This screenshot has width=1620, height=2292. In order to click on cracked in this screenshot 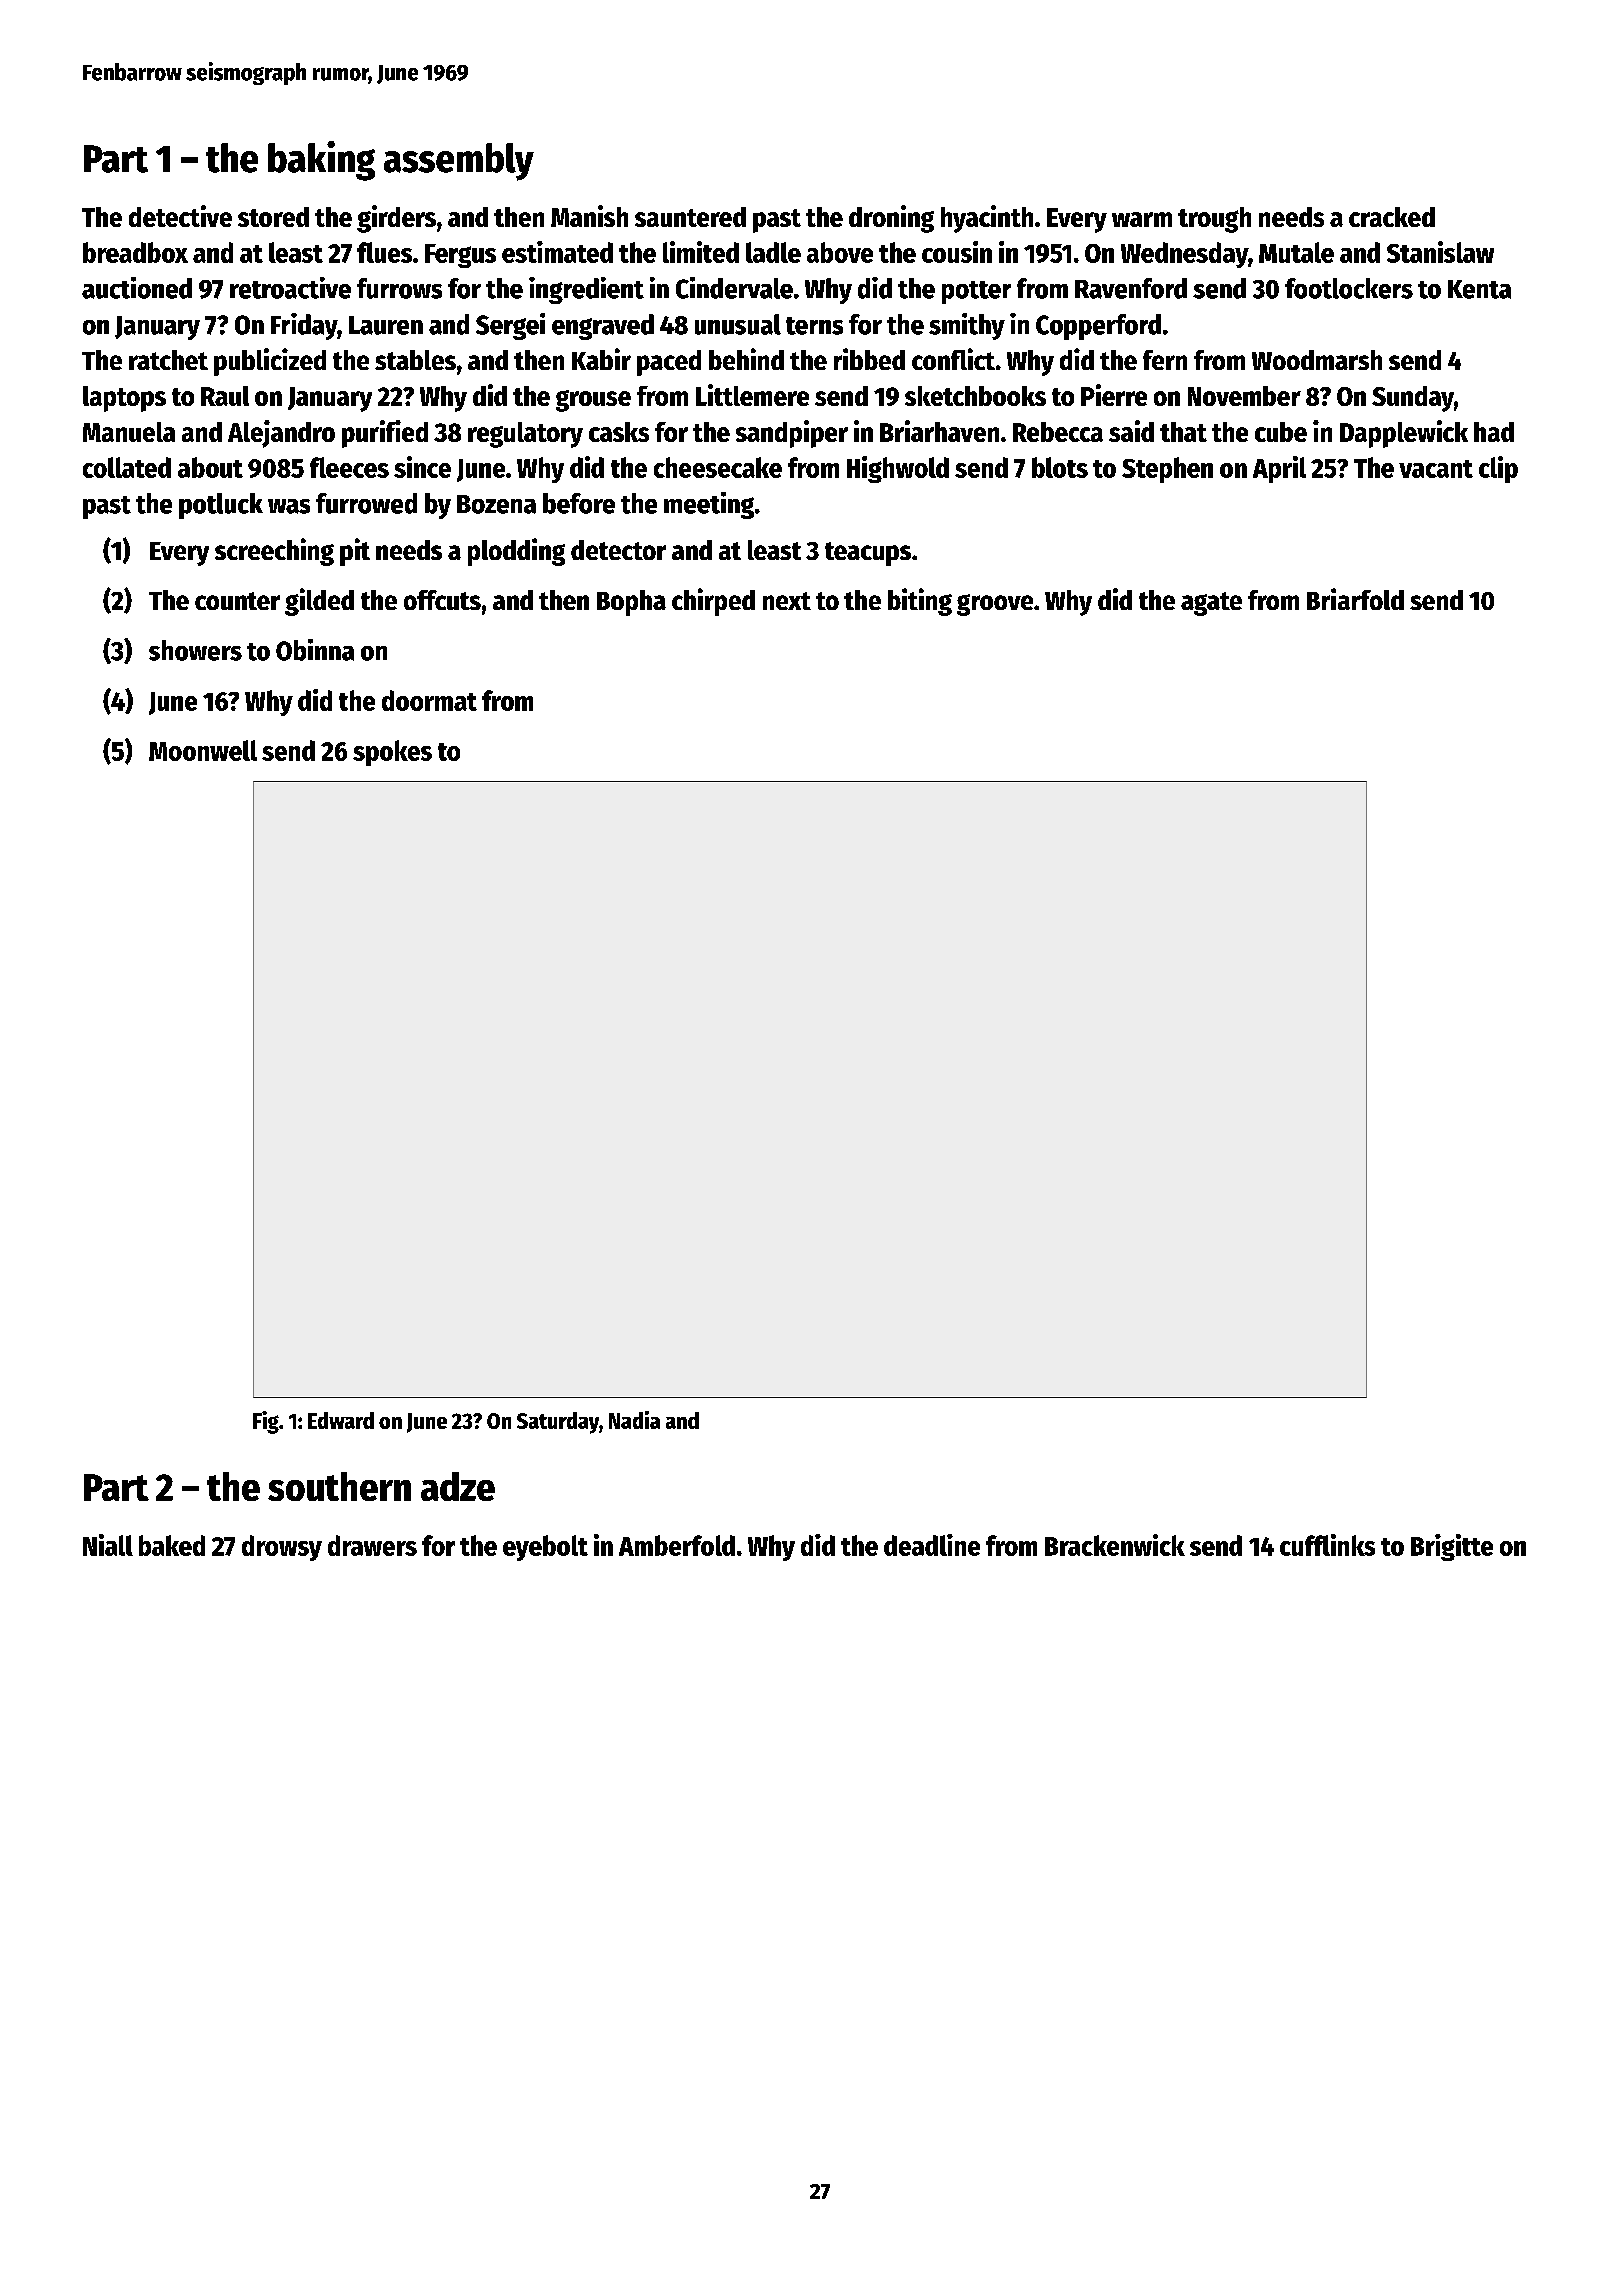, I will do `click(1392, 217)`.
